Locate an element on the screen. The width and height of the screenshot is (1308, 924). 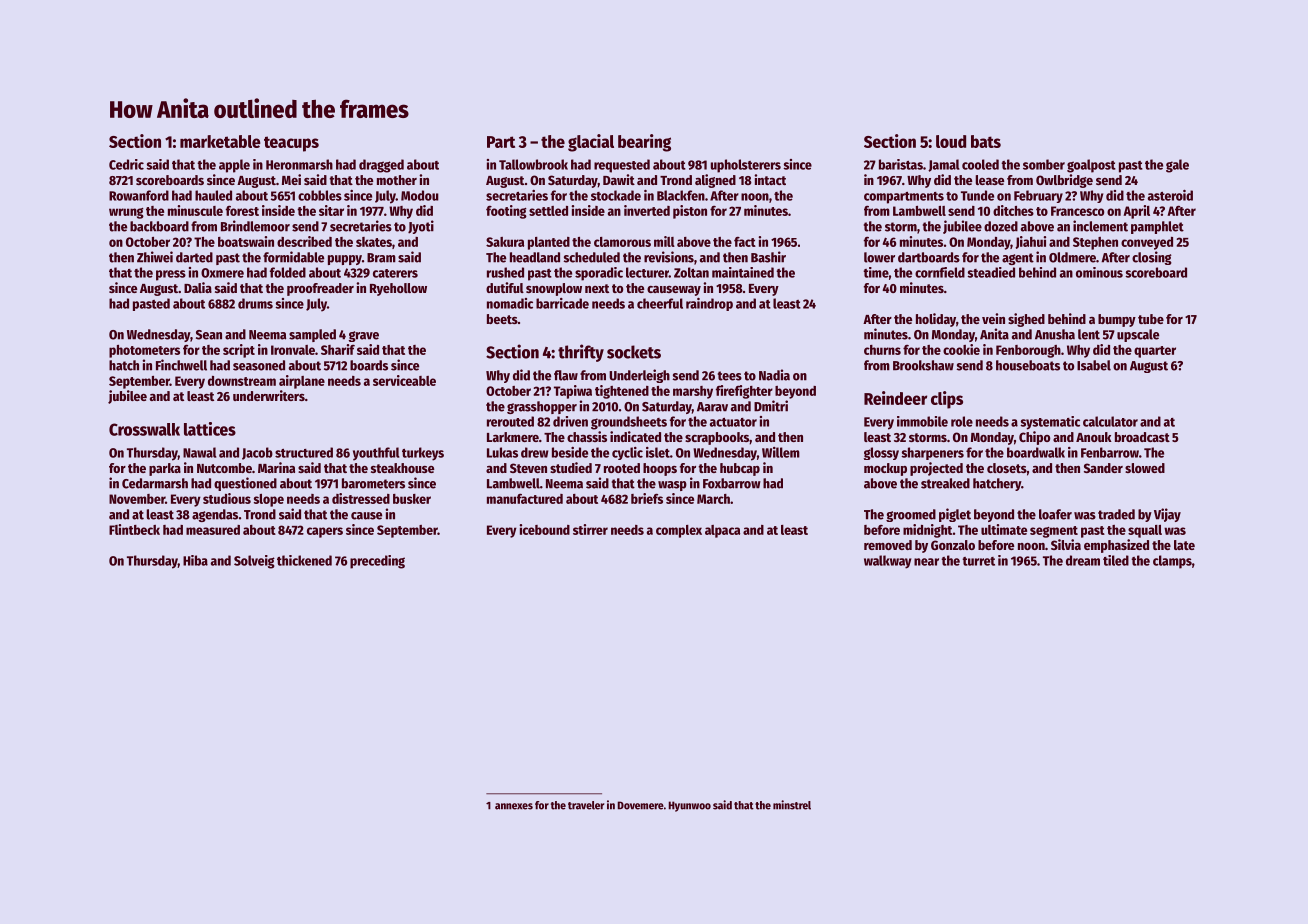
underwriters is located at coordinates (269, 395).
